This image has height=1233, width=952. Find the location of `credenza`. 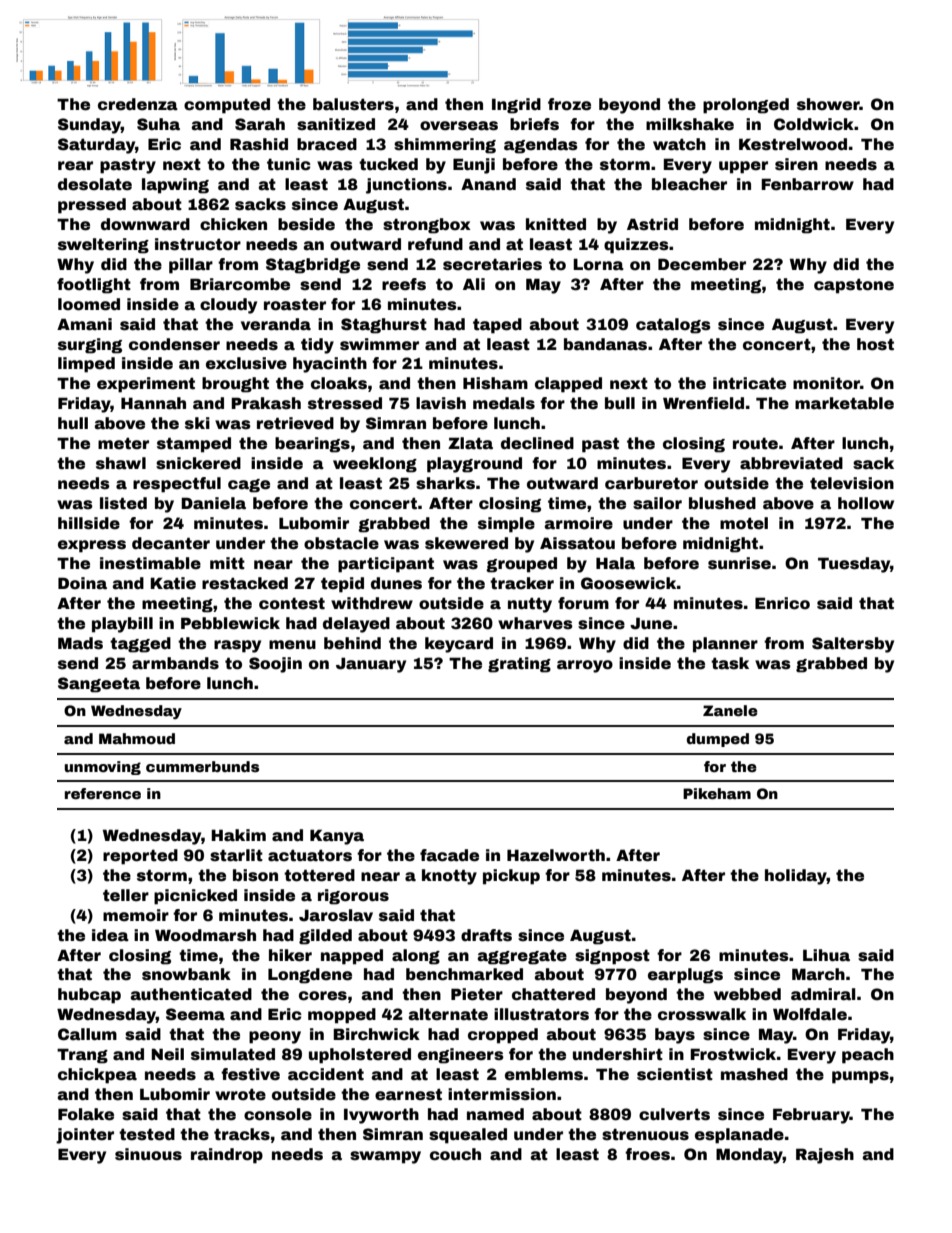

credenza is located at coordinates (138, 104).
